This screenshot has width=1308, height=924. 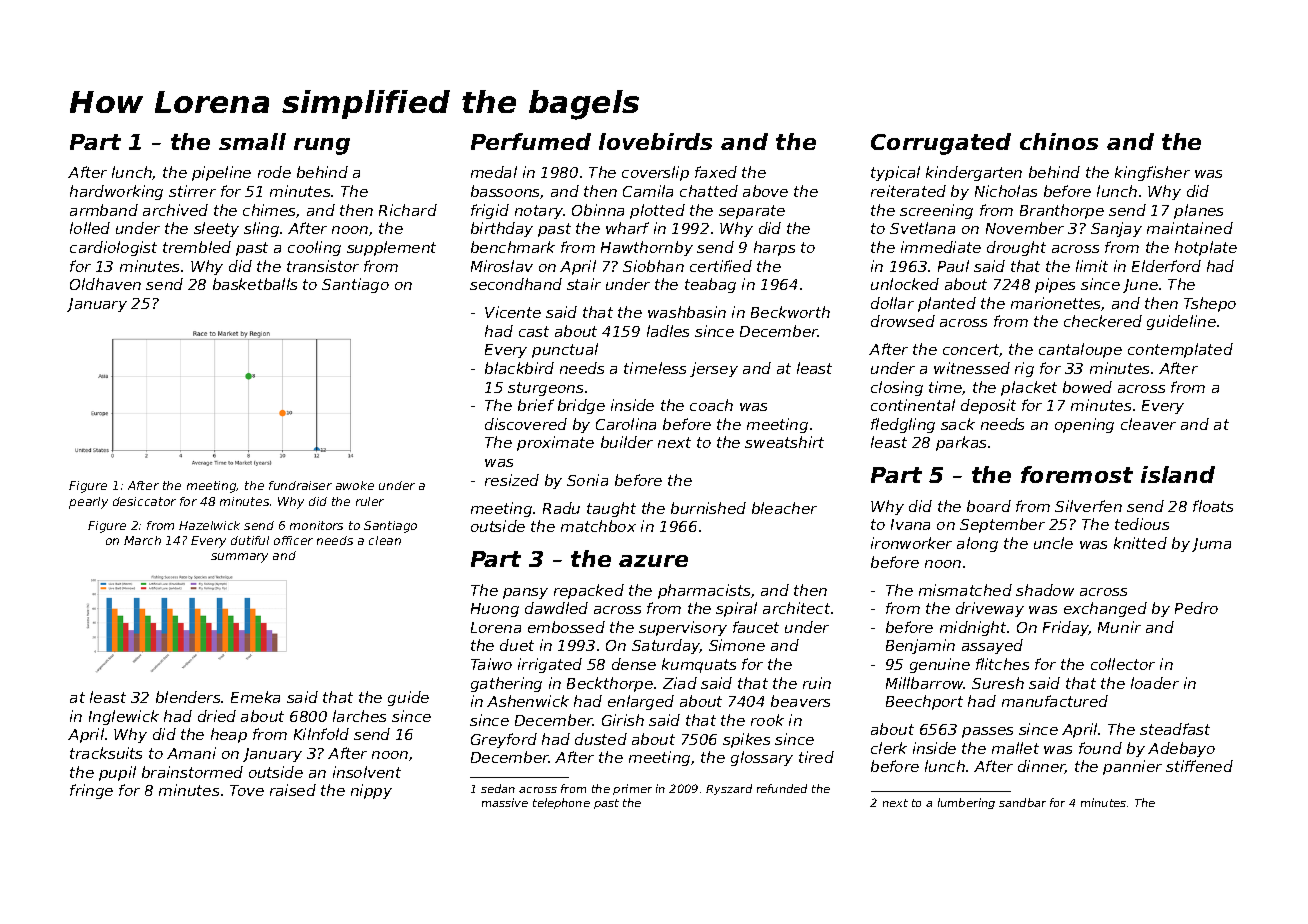 What do you see at coordinates (683, 628) in the screenshot?
I see `supervisory` at bounding box center [683, 628].
